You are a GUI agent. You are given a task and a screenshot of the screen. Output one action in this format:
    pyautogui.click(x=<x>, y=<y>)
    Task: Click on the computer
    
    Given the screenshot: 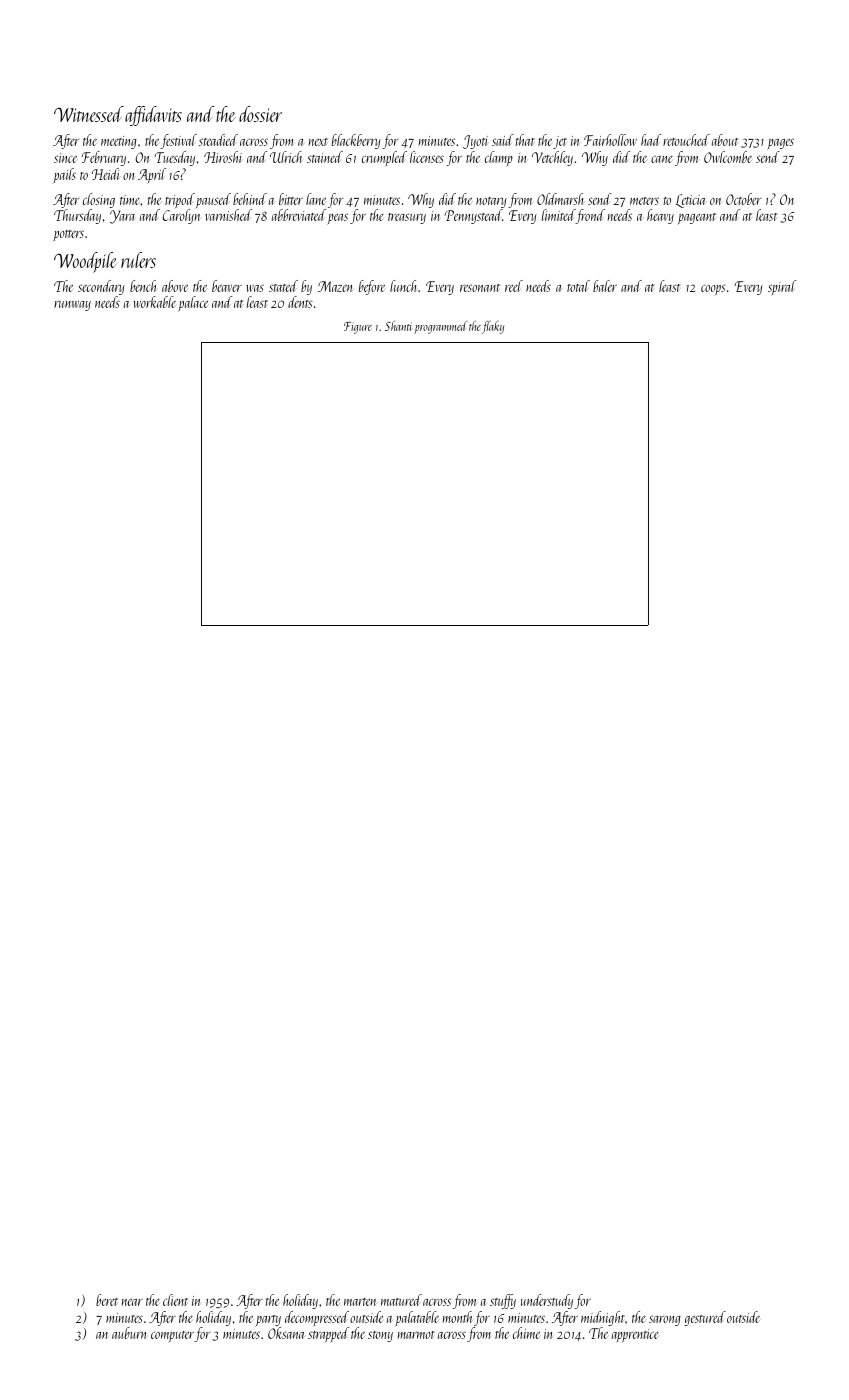 What is the action you would take?
    pyautogui.click(x=173, y=1337)
